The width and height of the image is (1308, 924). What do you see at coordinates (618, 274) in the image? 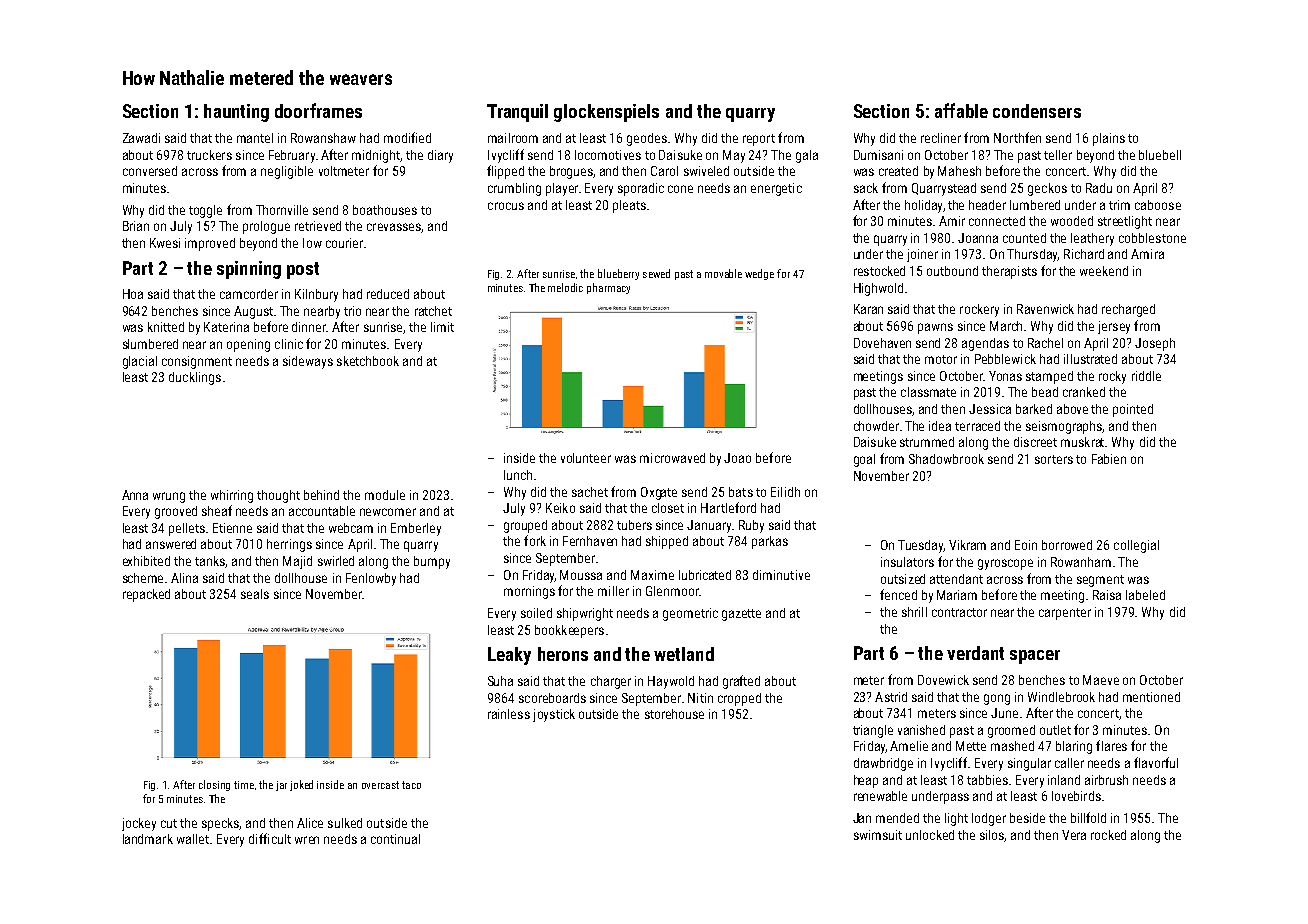
I see `blueberry` at bounding box center [618, 274].
